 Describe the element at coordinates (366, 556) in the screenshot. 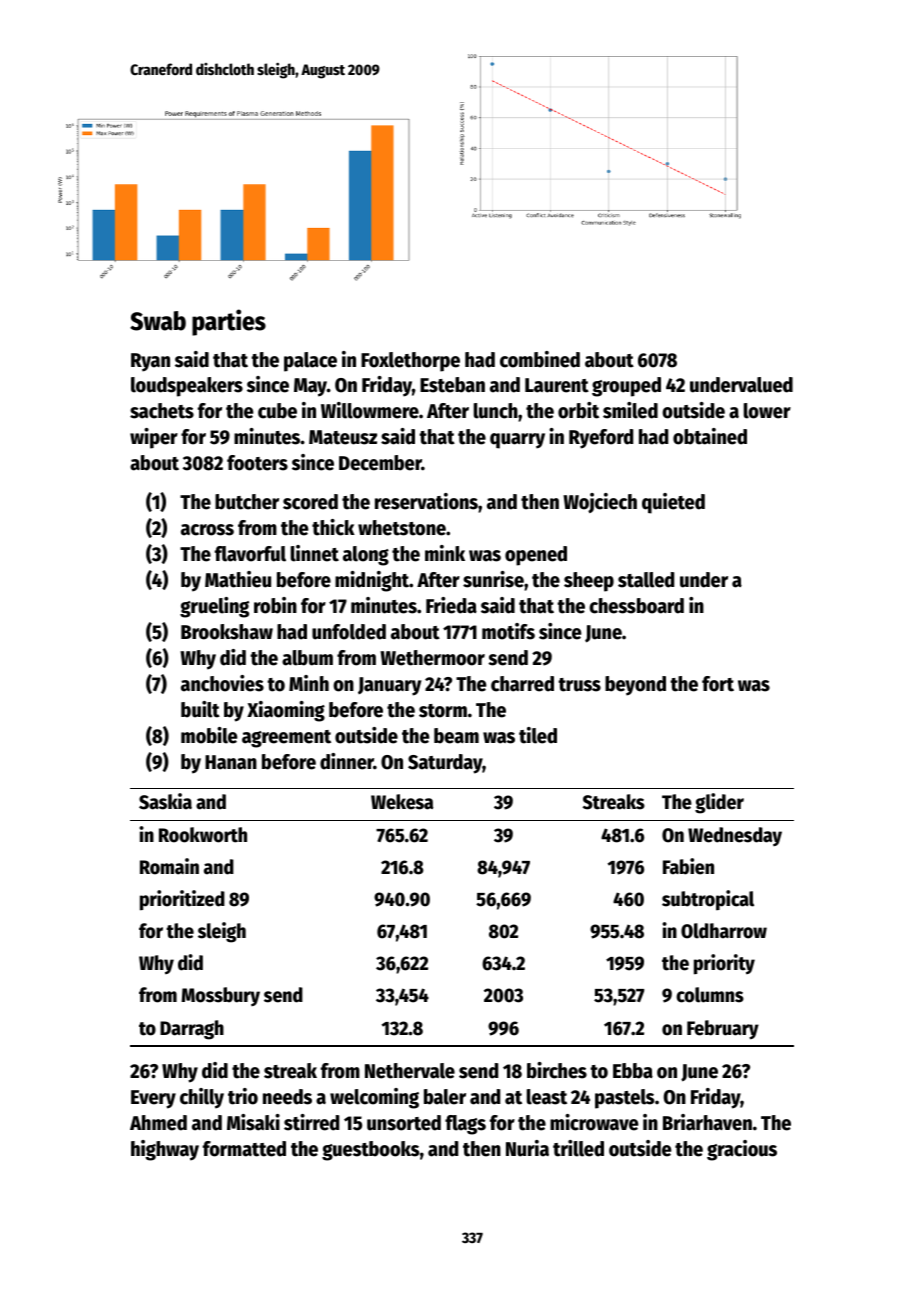

I see `along` at that location.
